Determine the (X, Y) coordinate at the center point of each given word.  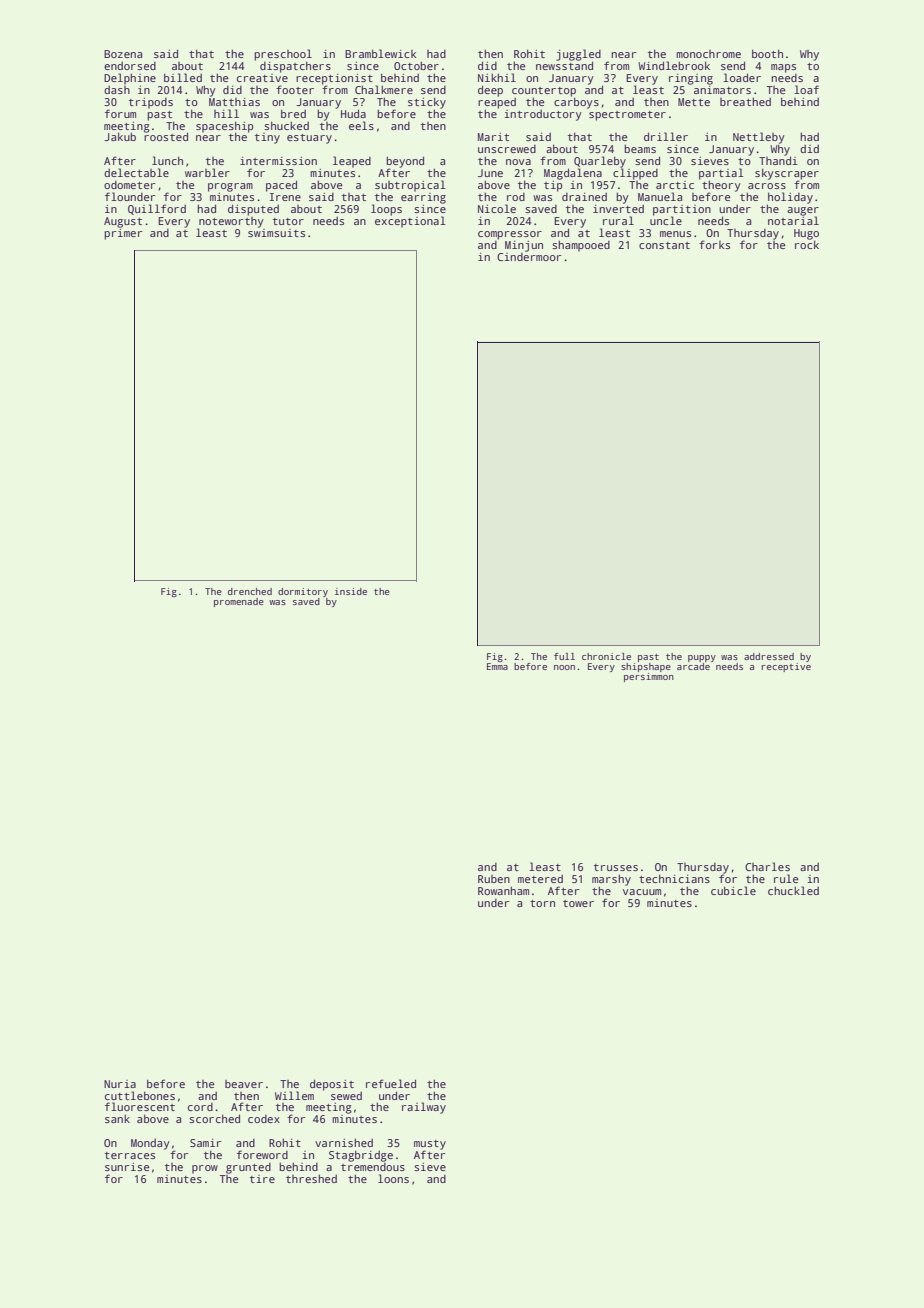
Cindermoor (529, 257)
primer (123, 234)
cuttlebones (140, 1095)
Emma (497, 666)
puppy (702, 658)
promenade (239, 602)
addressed (769, 656)
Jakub (120, 136)
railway (424, 1108)
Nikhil (497, 77)
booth (767, 53)
